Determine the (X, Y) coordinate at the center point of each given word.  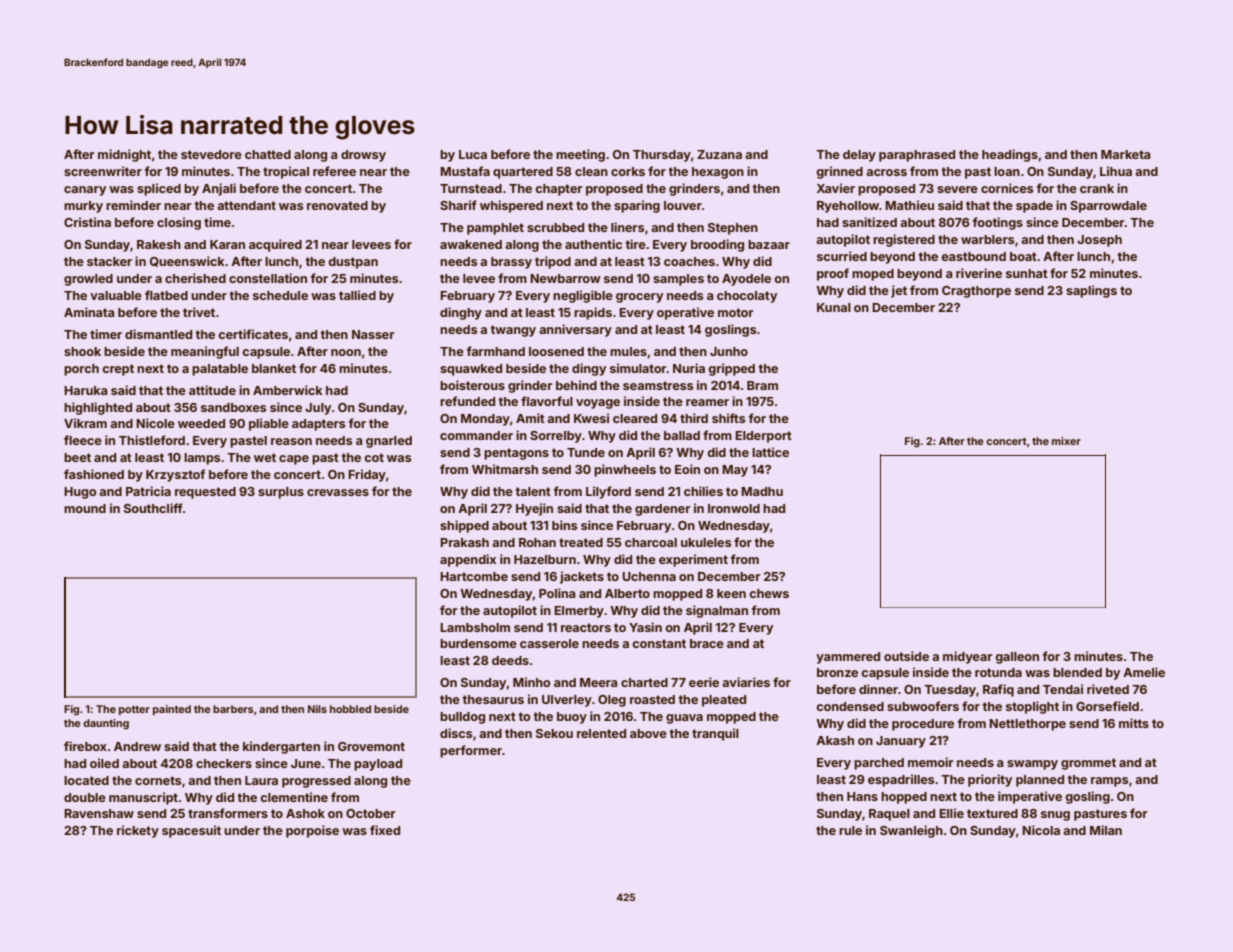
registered (904, 240)
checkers (224, 763)
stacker (109, 261)
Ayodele (746, 280)
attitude (212, 390)
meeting (580, 155)
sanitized (869, 222)
